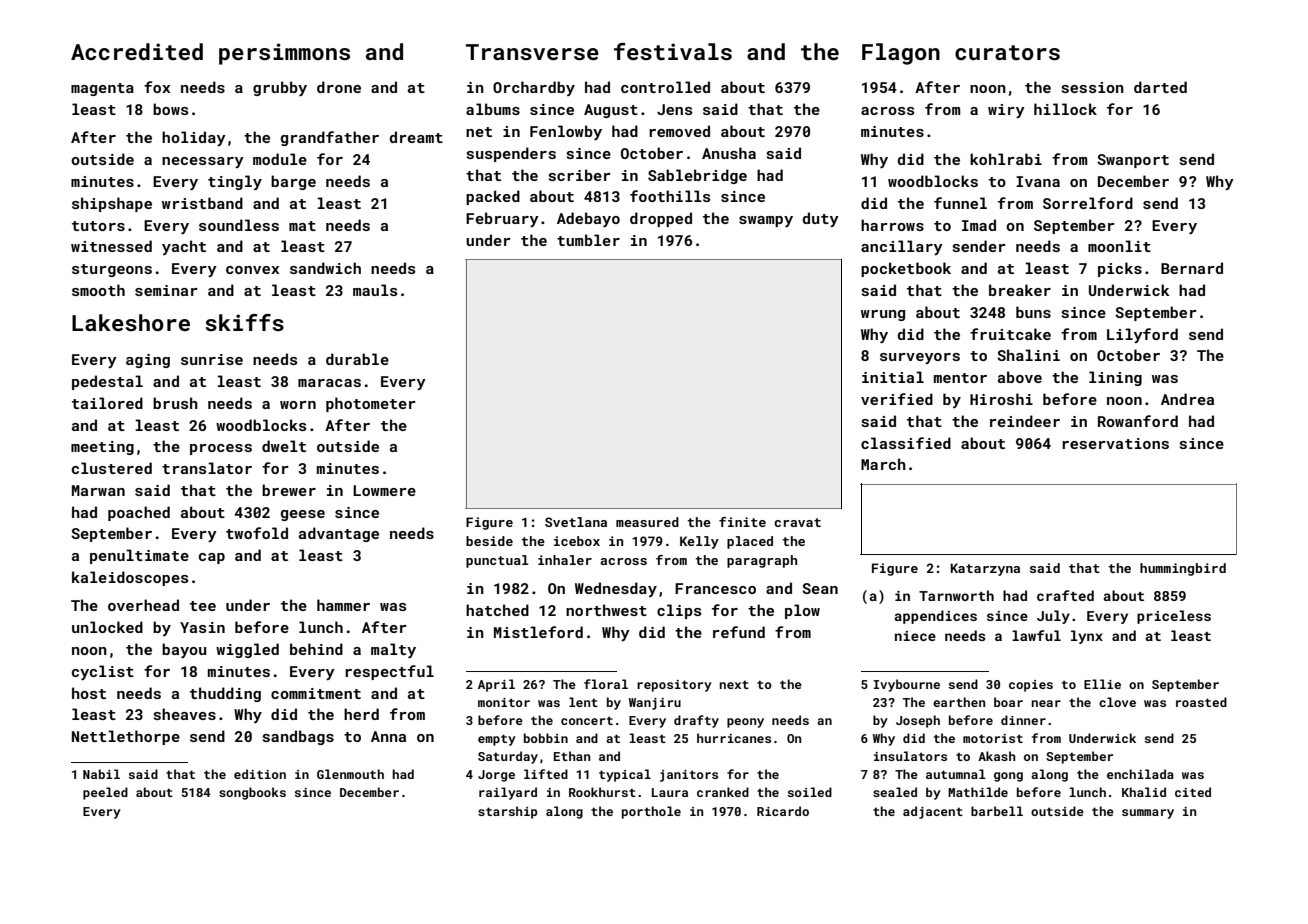  I want to click on festivals, so click(673, 51).
